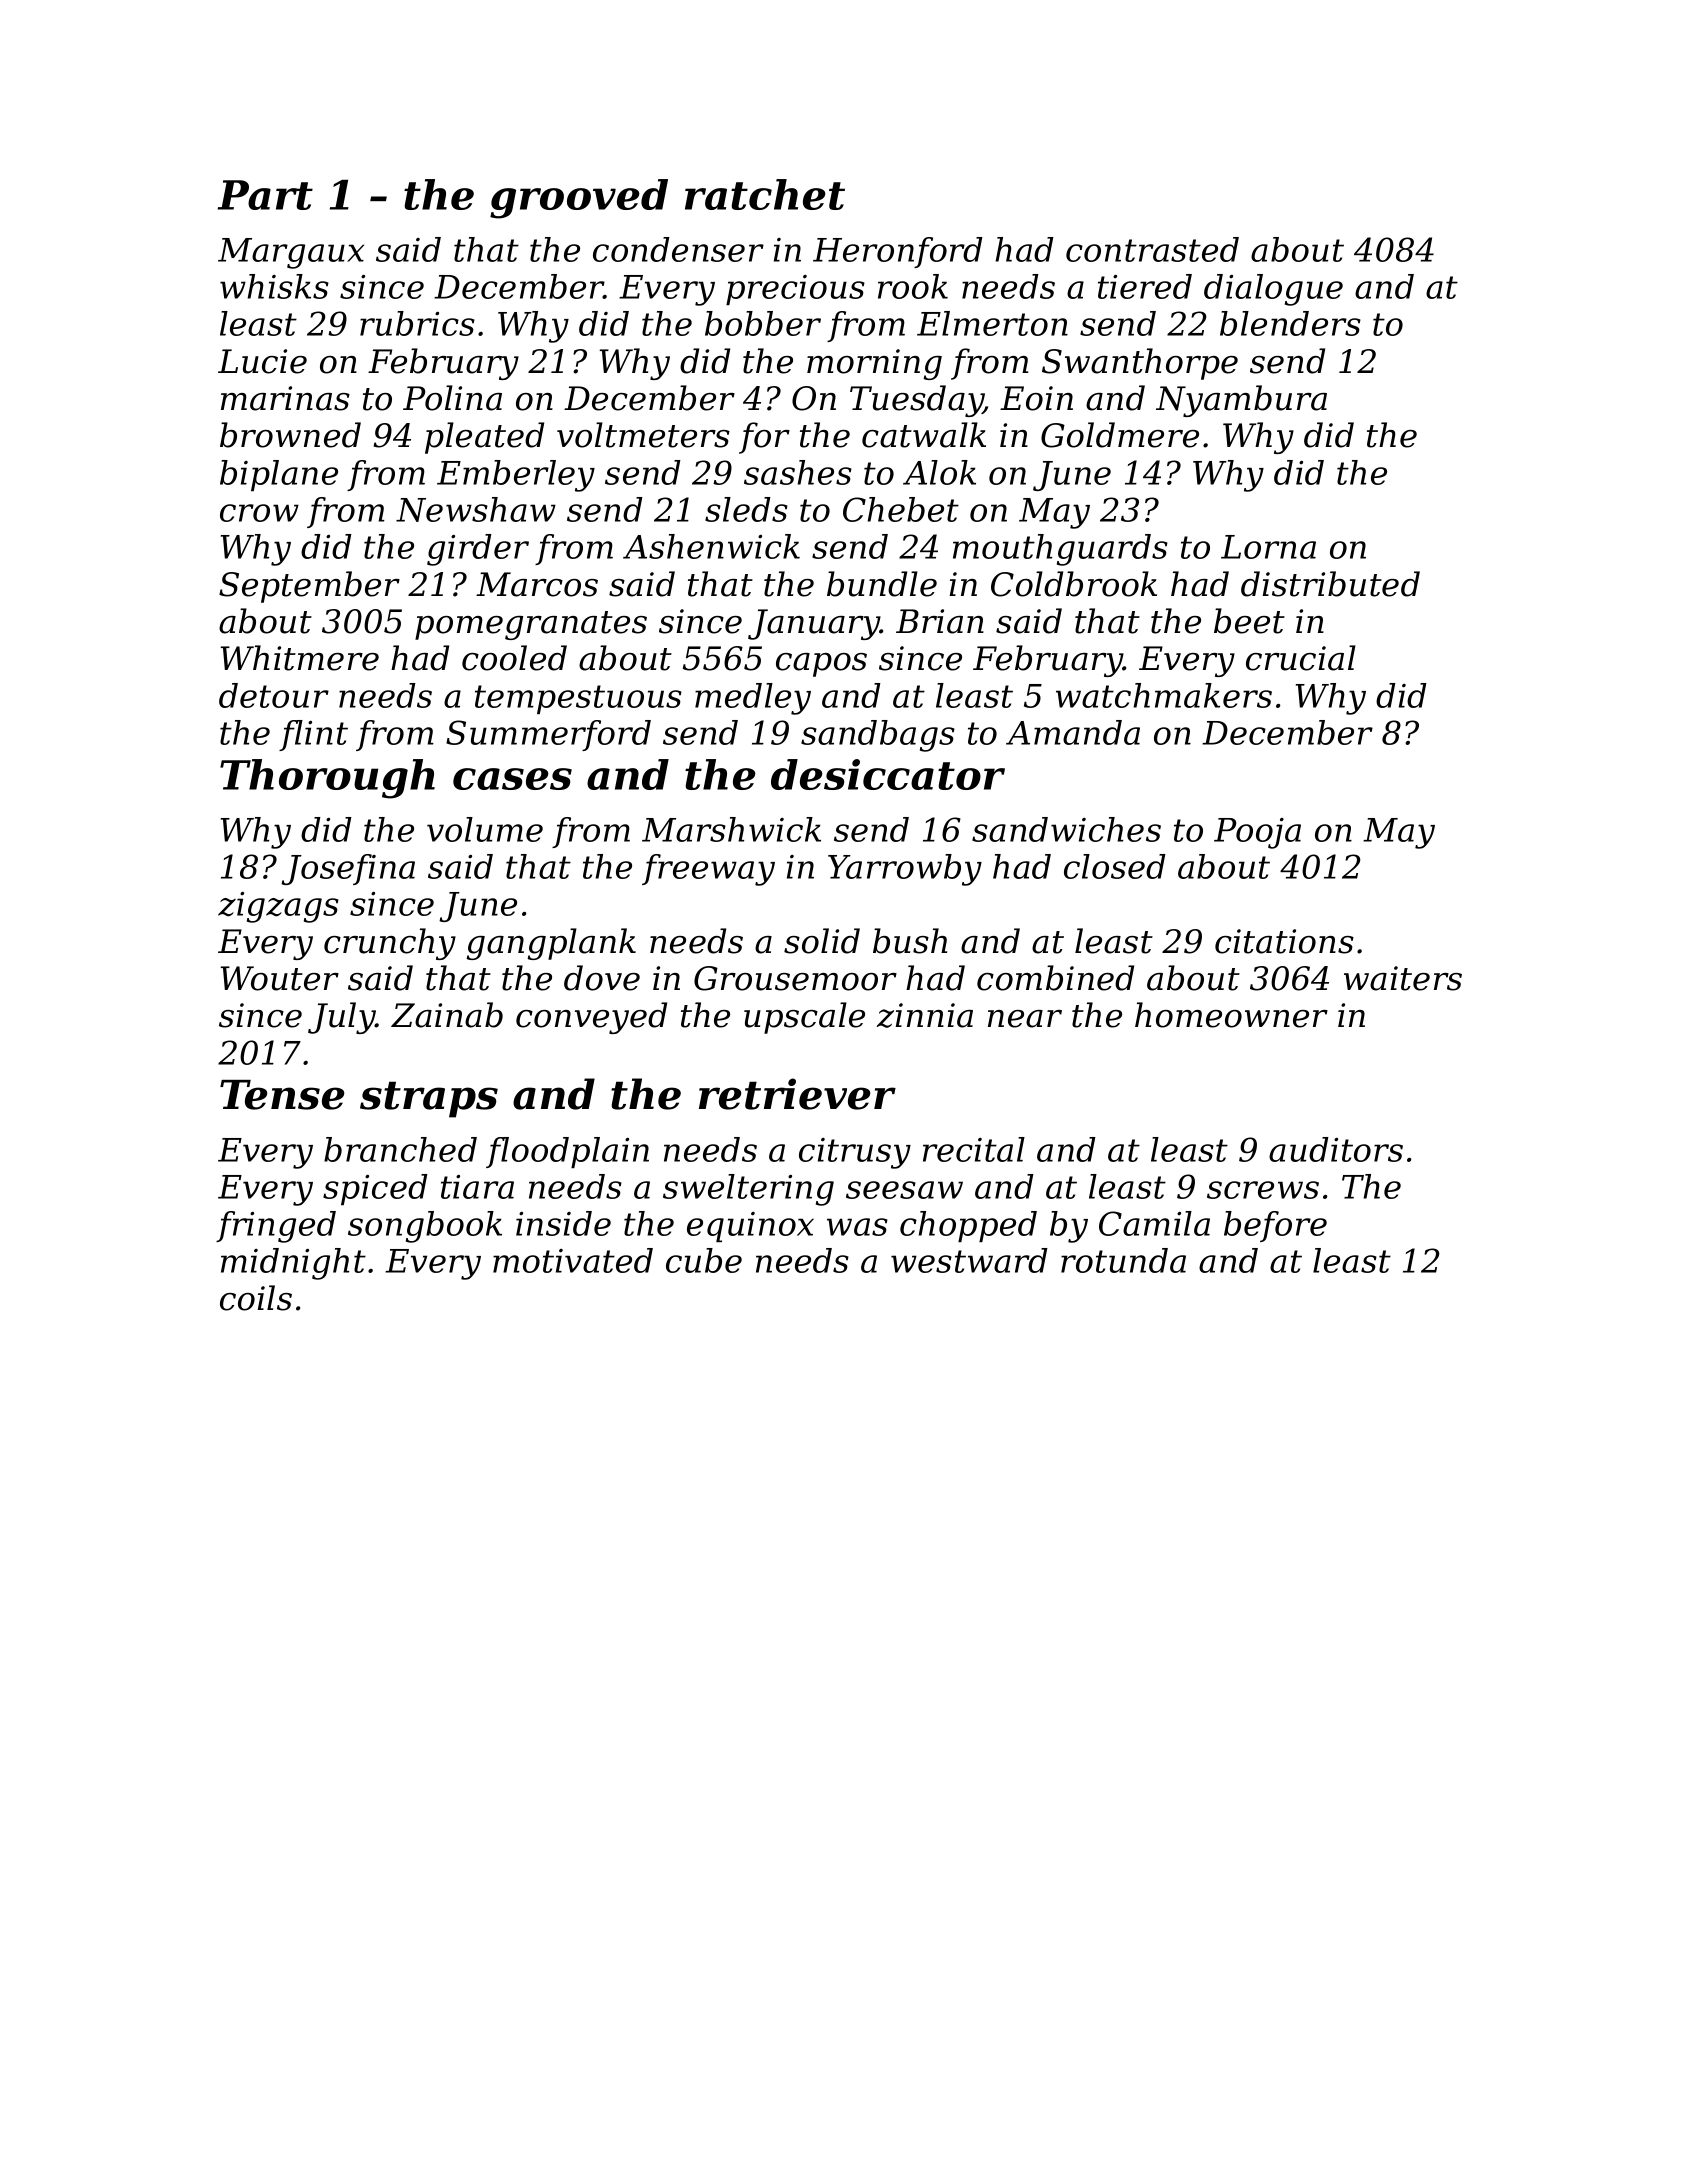 This image has width=1683, height=2178. What do you see at coordinates (1330, 584) in the image?
I see `distributed` at bounding box center [1330, 584].
